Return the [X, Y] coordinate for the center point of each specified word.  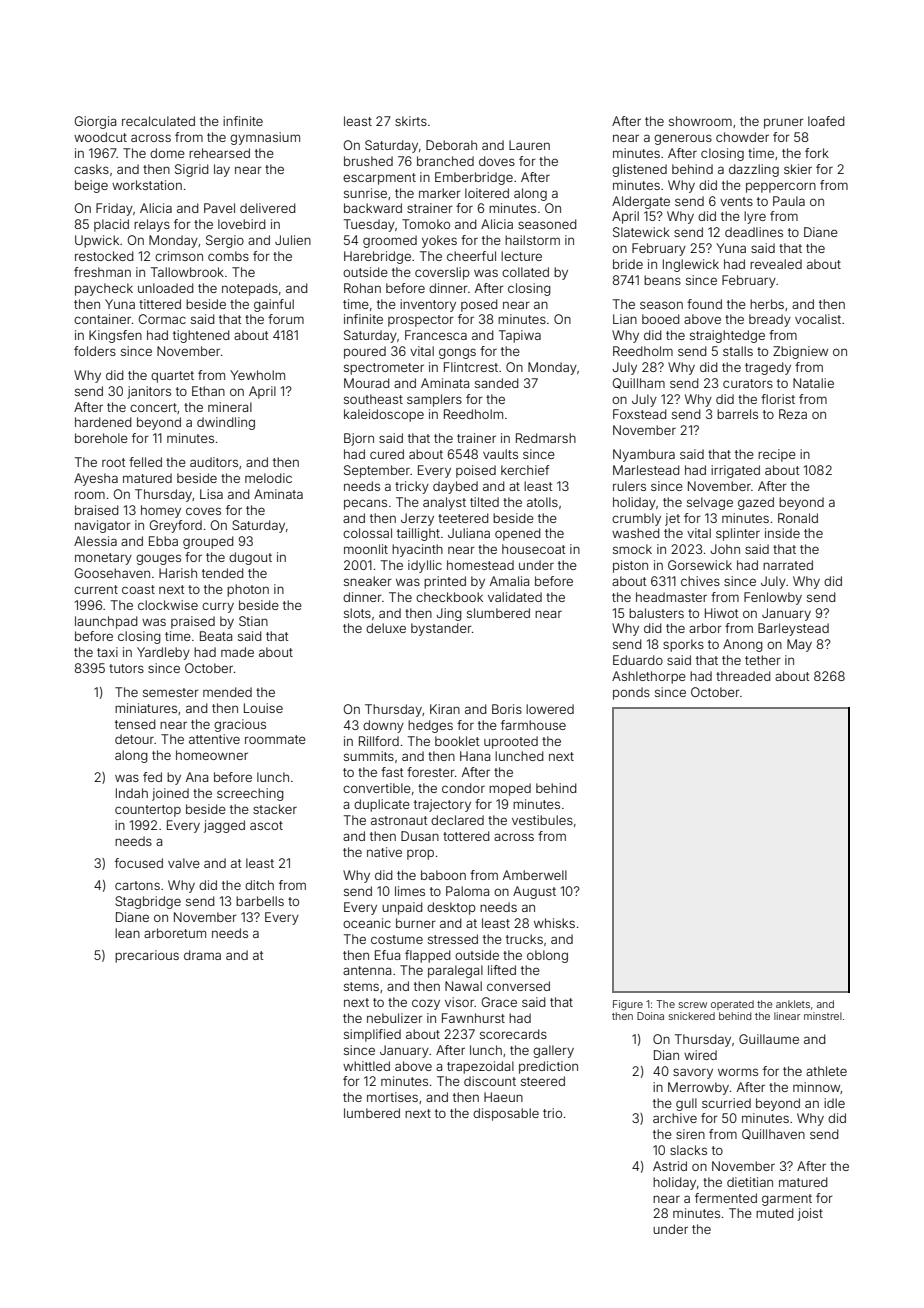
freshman [102, 272]
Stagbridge [148, 902]
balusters [656, 613]
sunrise [365, 193]
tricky [412, 487]
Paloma [467, 891]
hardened [103, 422]
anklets [793, 1004]
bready [770, 320]
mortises [392, 1097]
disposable [506, 1114]
